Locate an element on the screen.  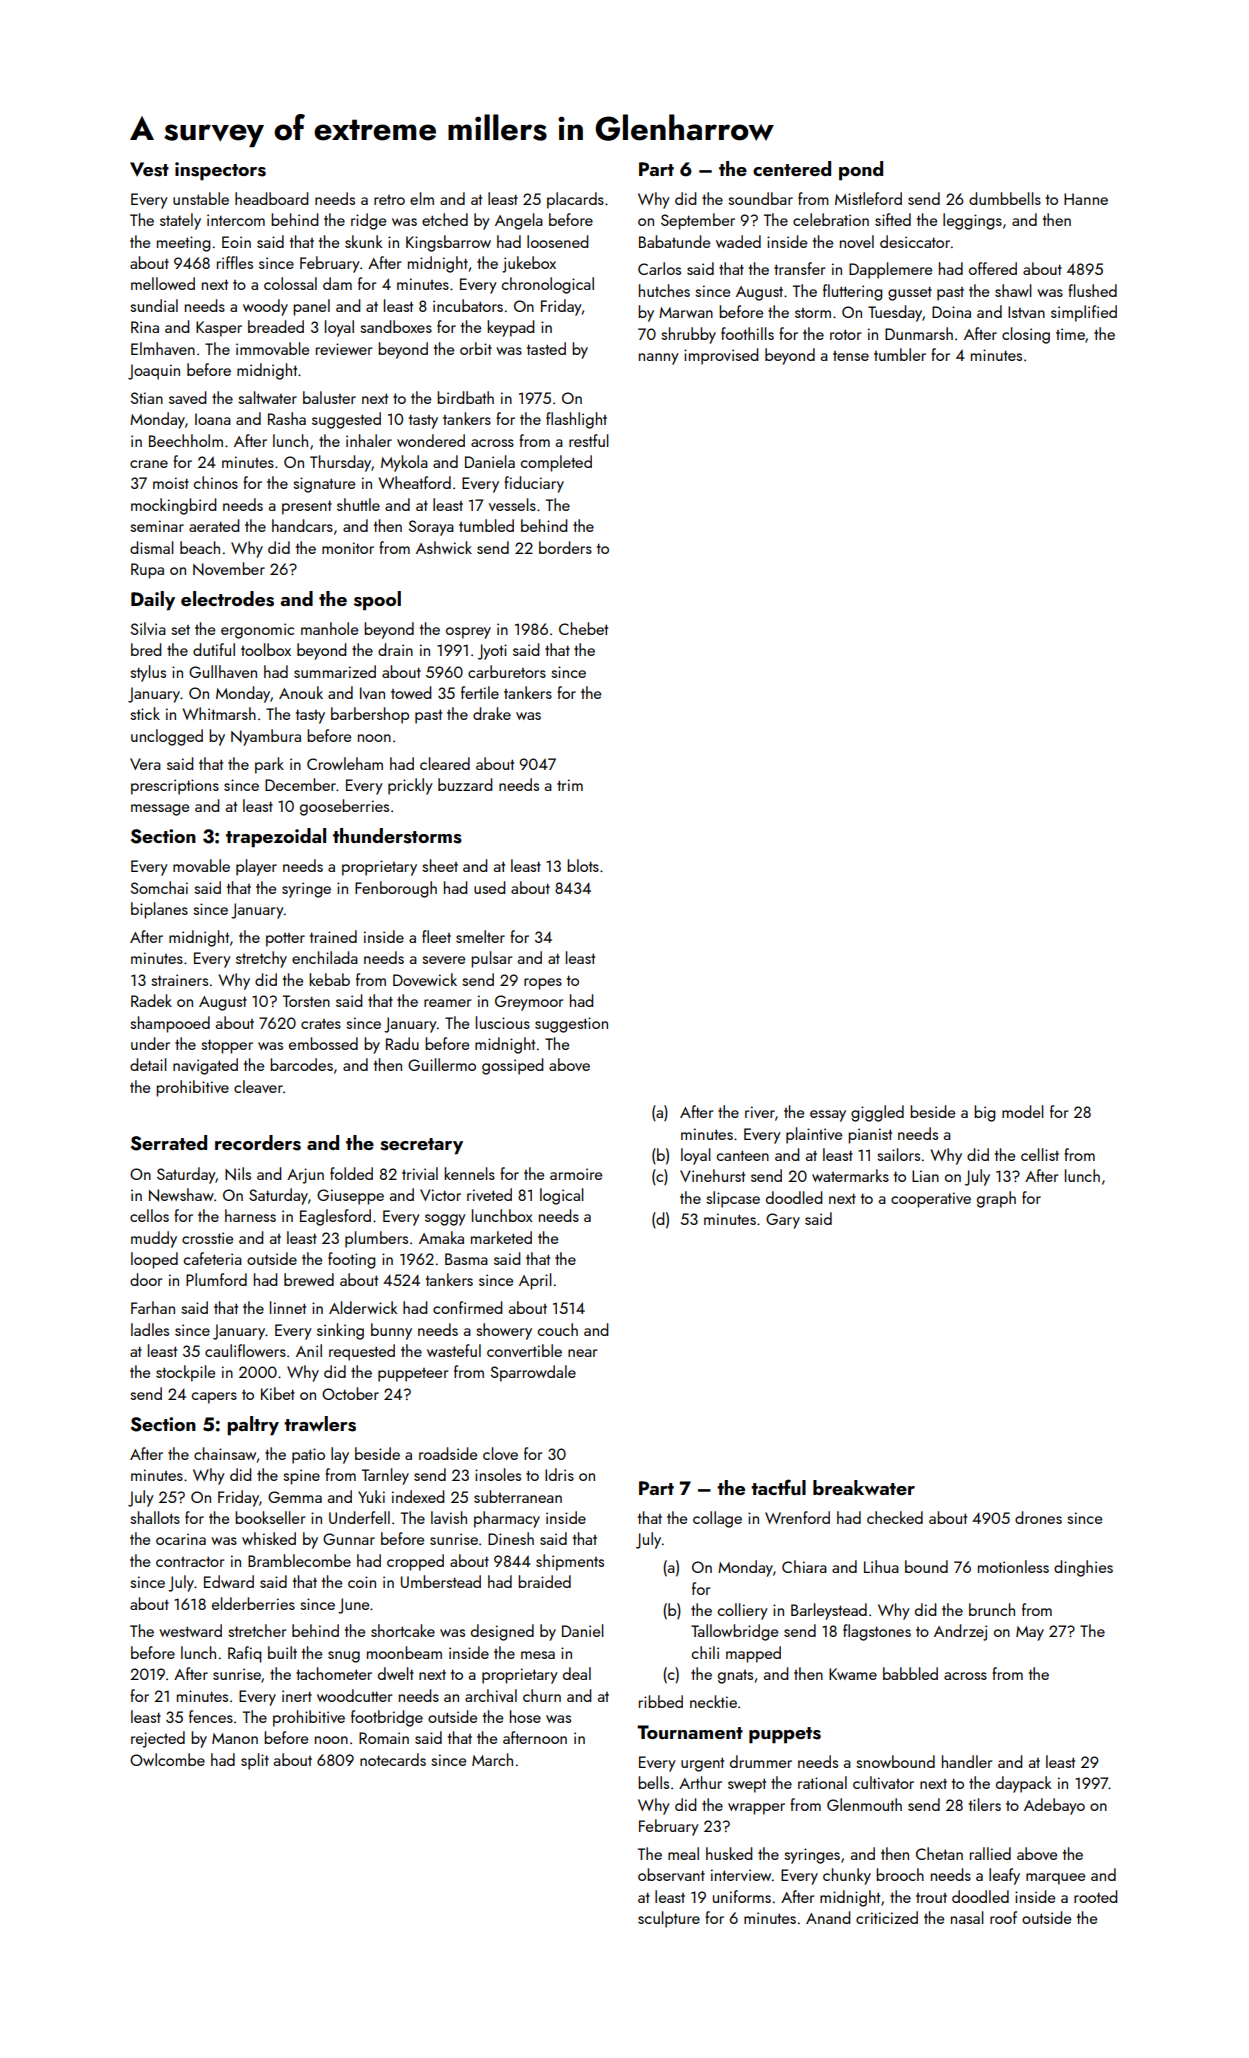
churn is located at coordinates (542, 1695).
